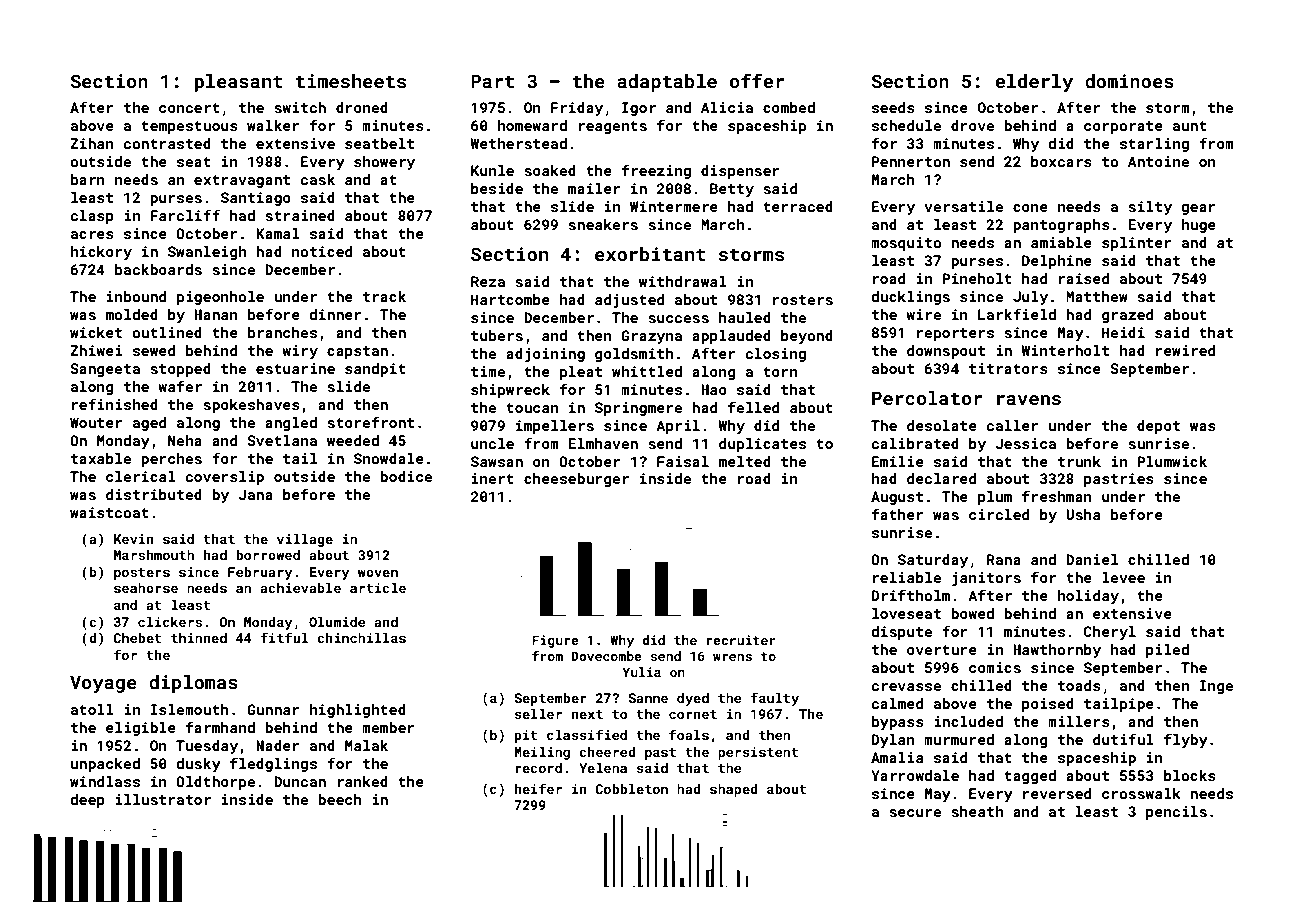  I want to click on sandpit, so click(375, 370).
